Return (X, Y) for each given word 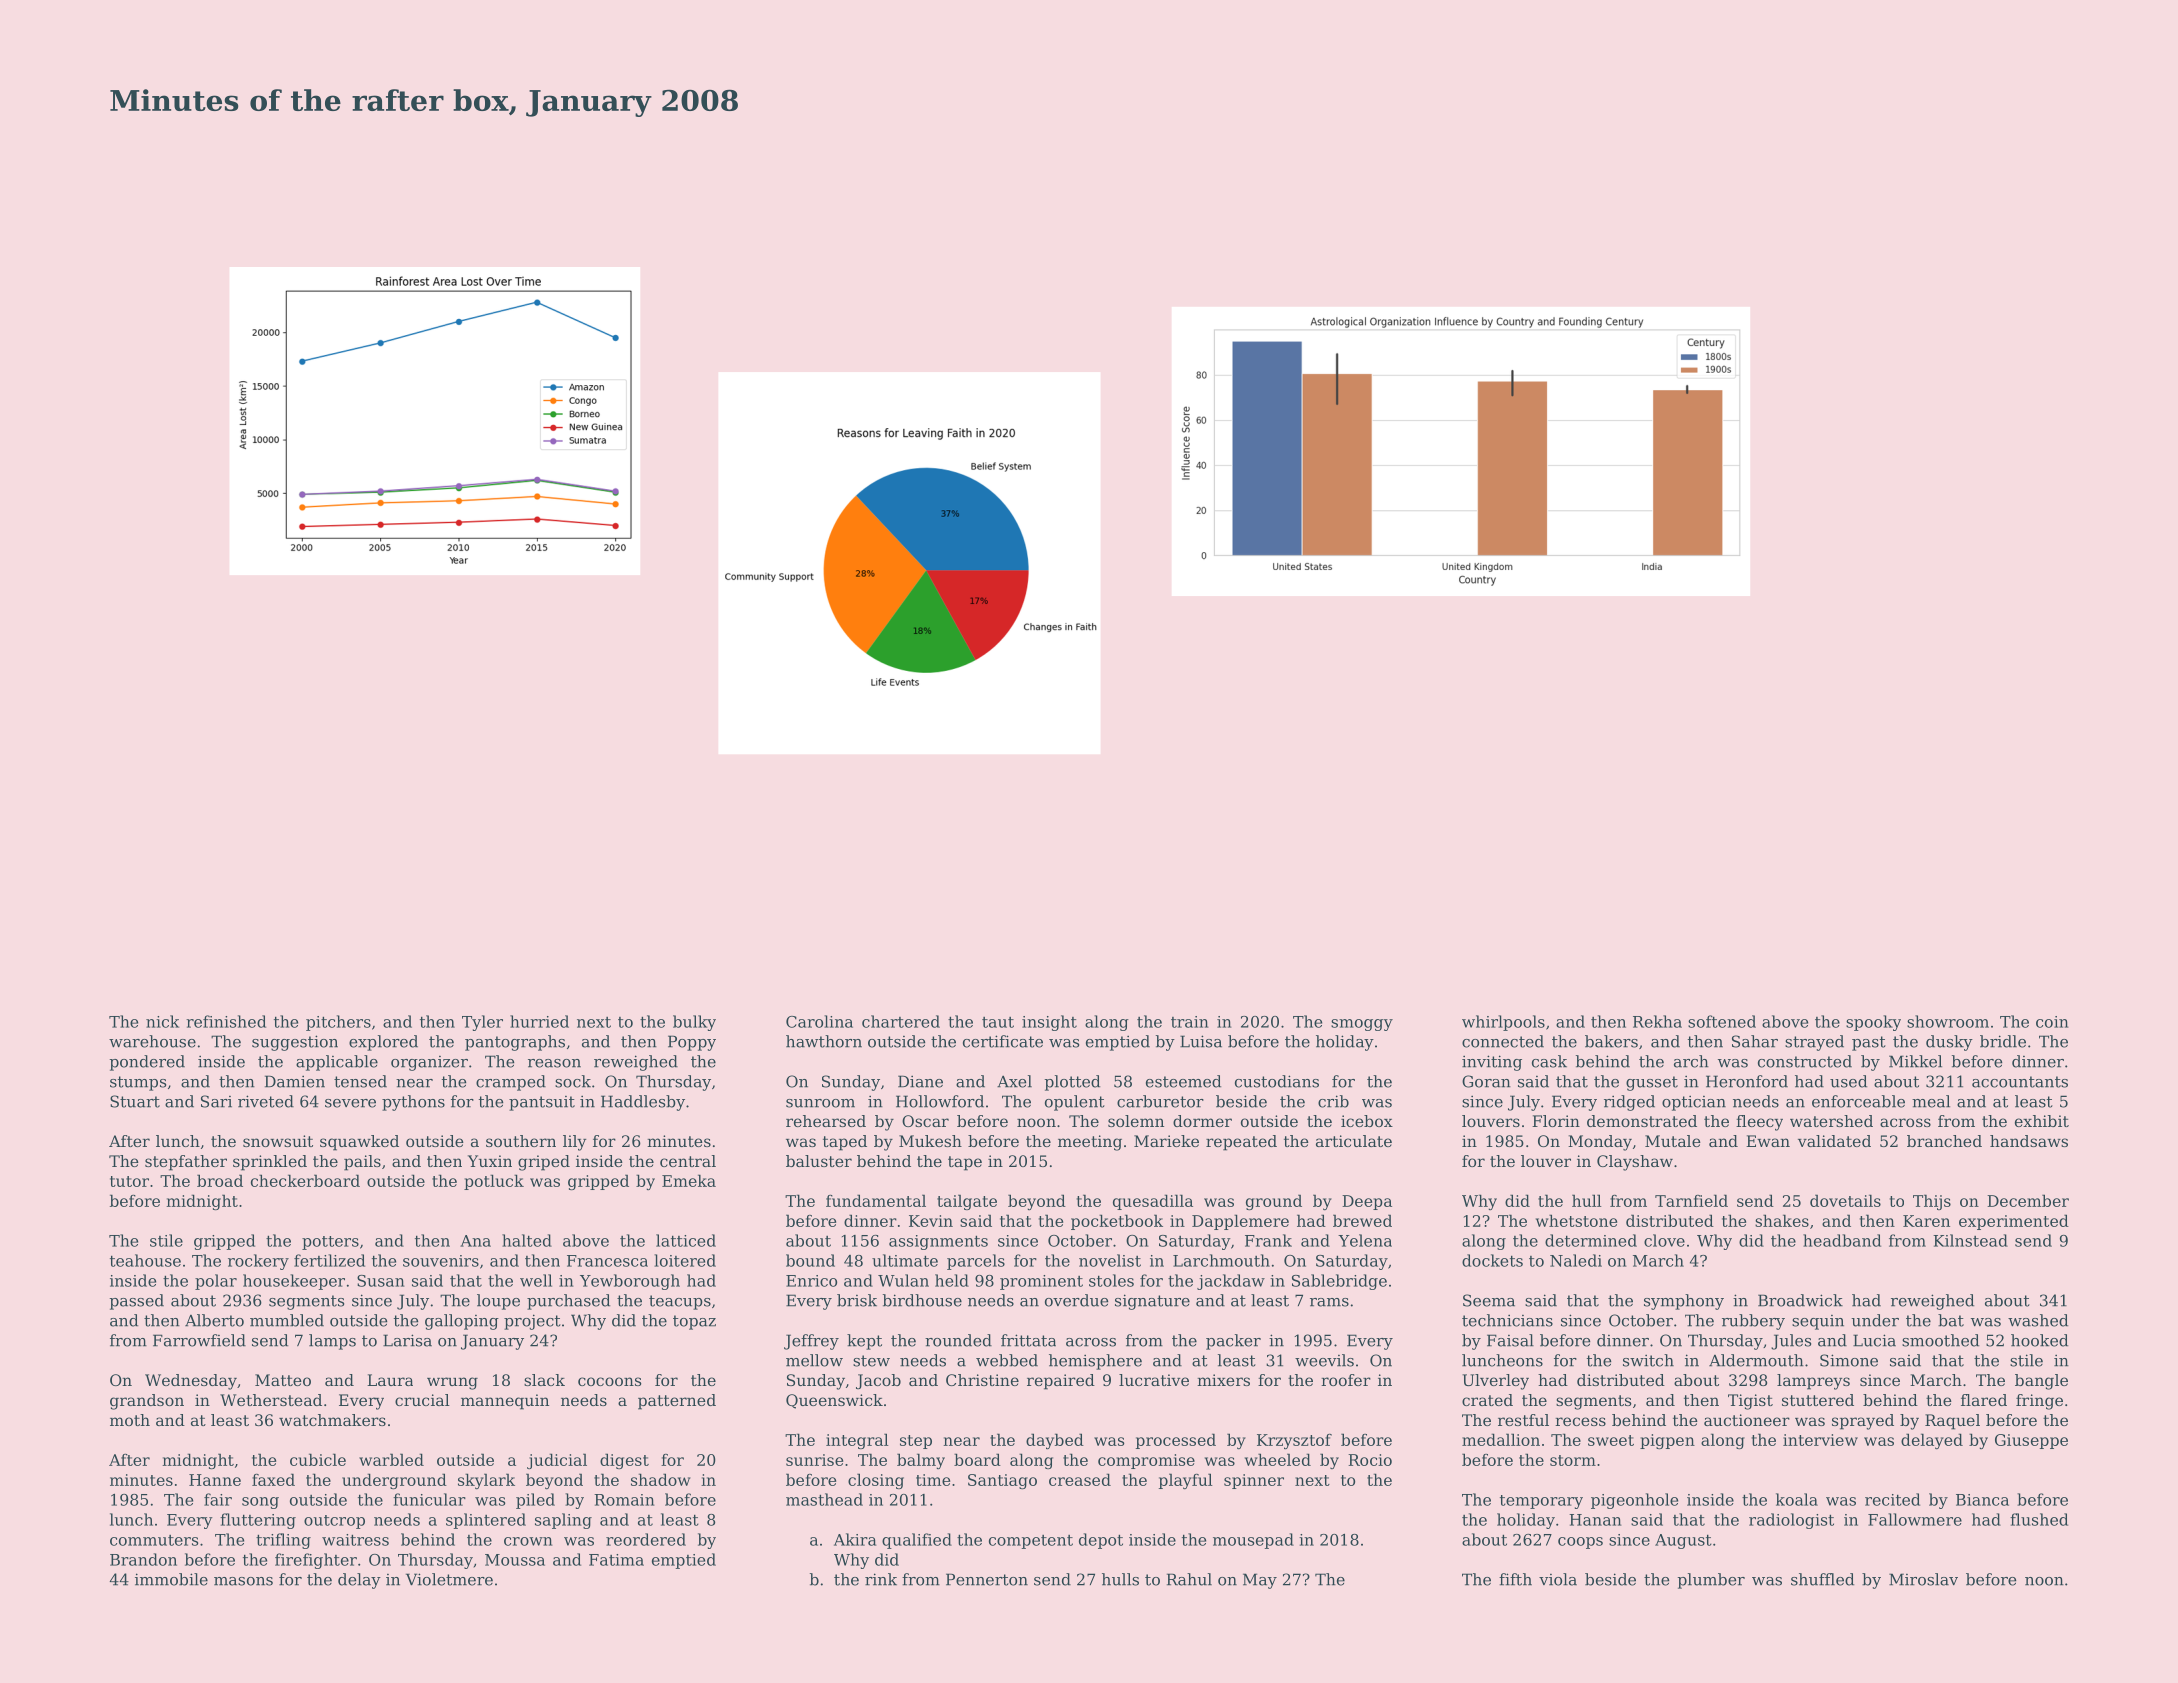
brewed (1362, 1220)
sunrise (814, 1460)
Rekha (1657, 1021)
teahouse (145, 1260)
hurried (539, 1021)
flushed (2039, 1519)
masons (243, 1581)
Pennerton (987, 1579)
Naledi (1576, 1260)
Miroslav (1923, 1579)
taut (998, 1022)
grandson (147, 1402)
